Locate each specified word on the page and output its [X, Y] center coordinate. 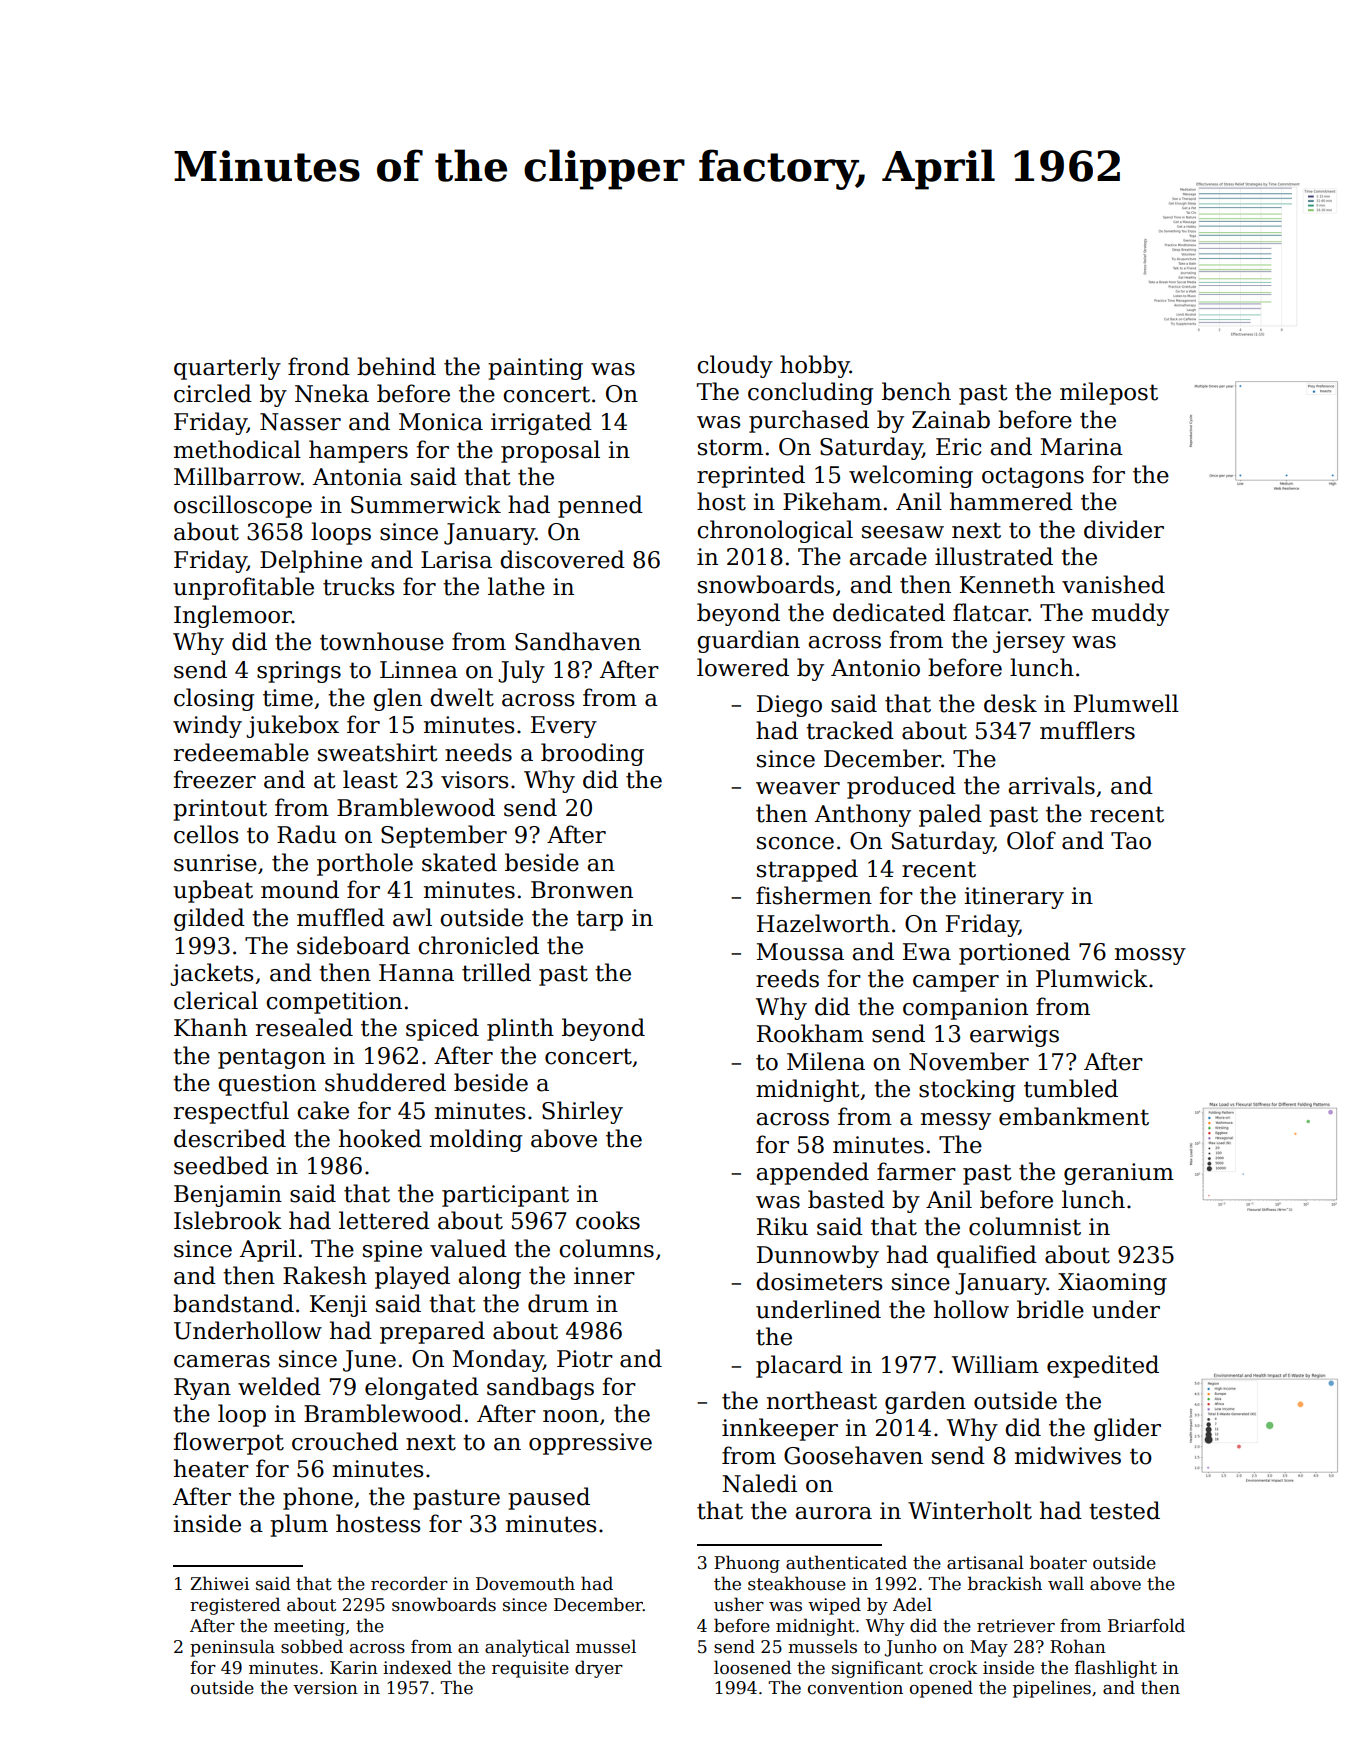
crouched [345, 1441]
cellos [206, 834]
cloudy [735, 366]
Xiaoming [1112, 1284]
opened [941, 1689]
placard [799, 1366]
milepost [1109, 393]
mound [300, 889]
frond [319, 366]
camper [956, 983]
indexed [417, 1667]
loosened [753, 1667]
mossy [1150, 956]
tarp [599, 920]
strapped [807, 870]
